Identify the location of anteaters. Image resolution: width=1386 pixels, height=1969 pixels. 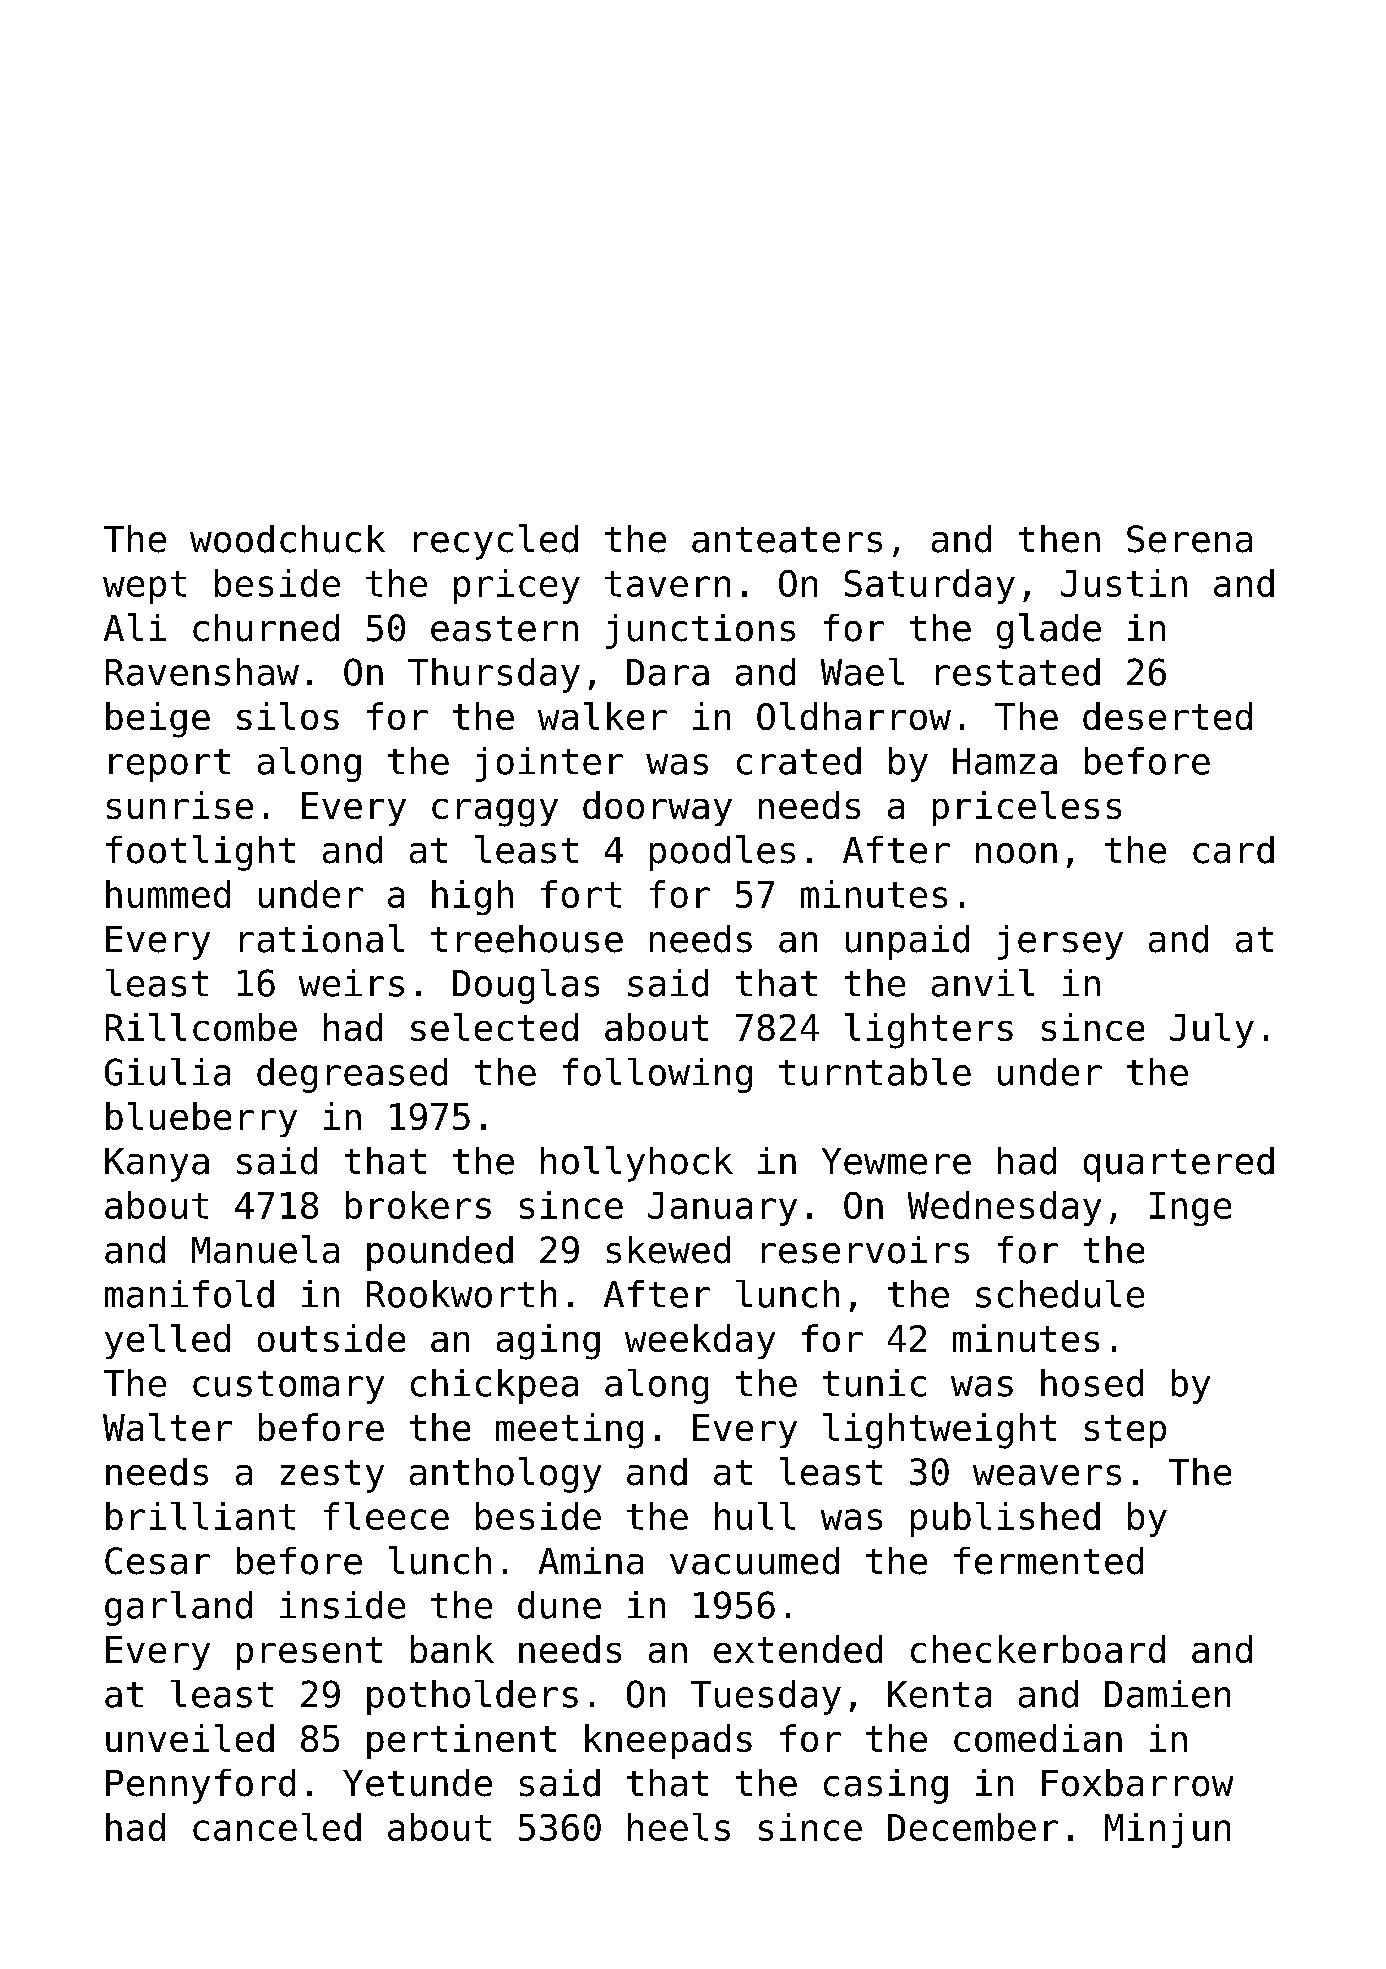
(787, 540).
